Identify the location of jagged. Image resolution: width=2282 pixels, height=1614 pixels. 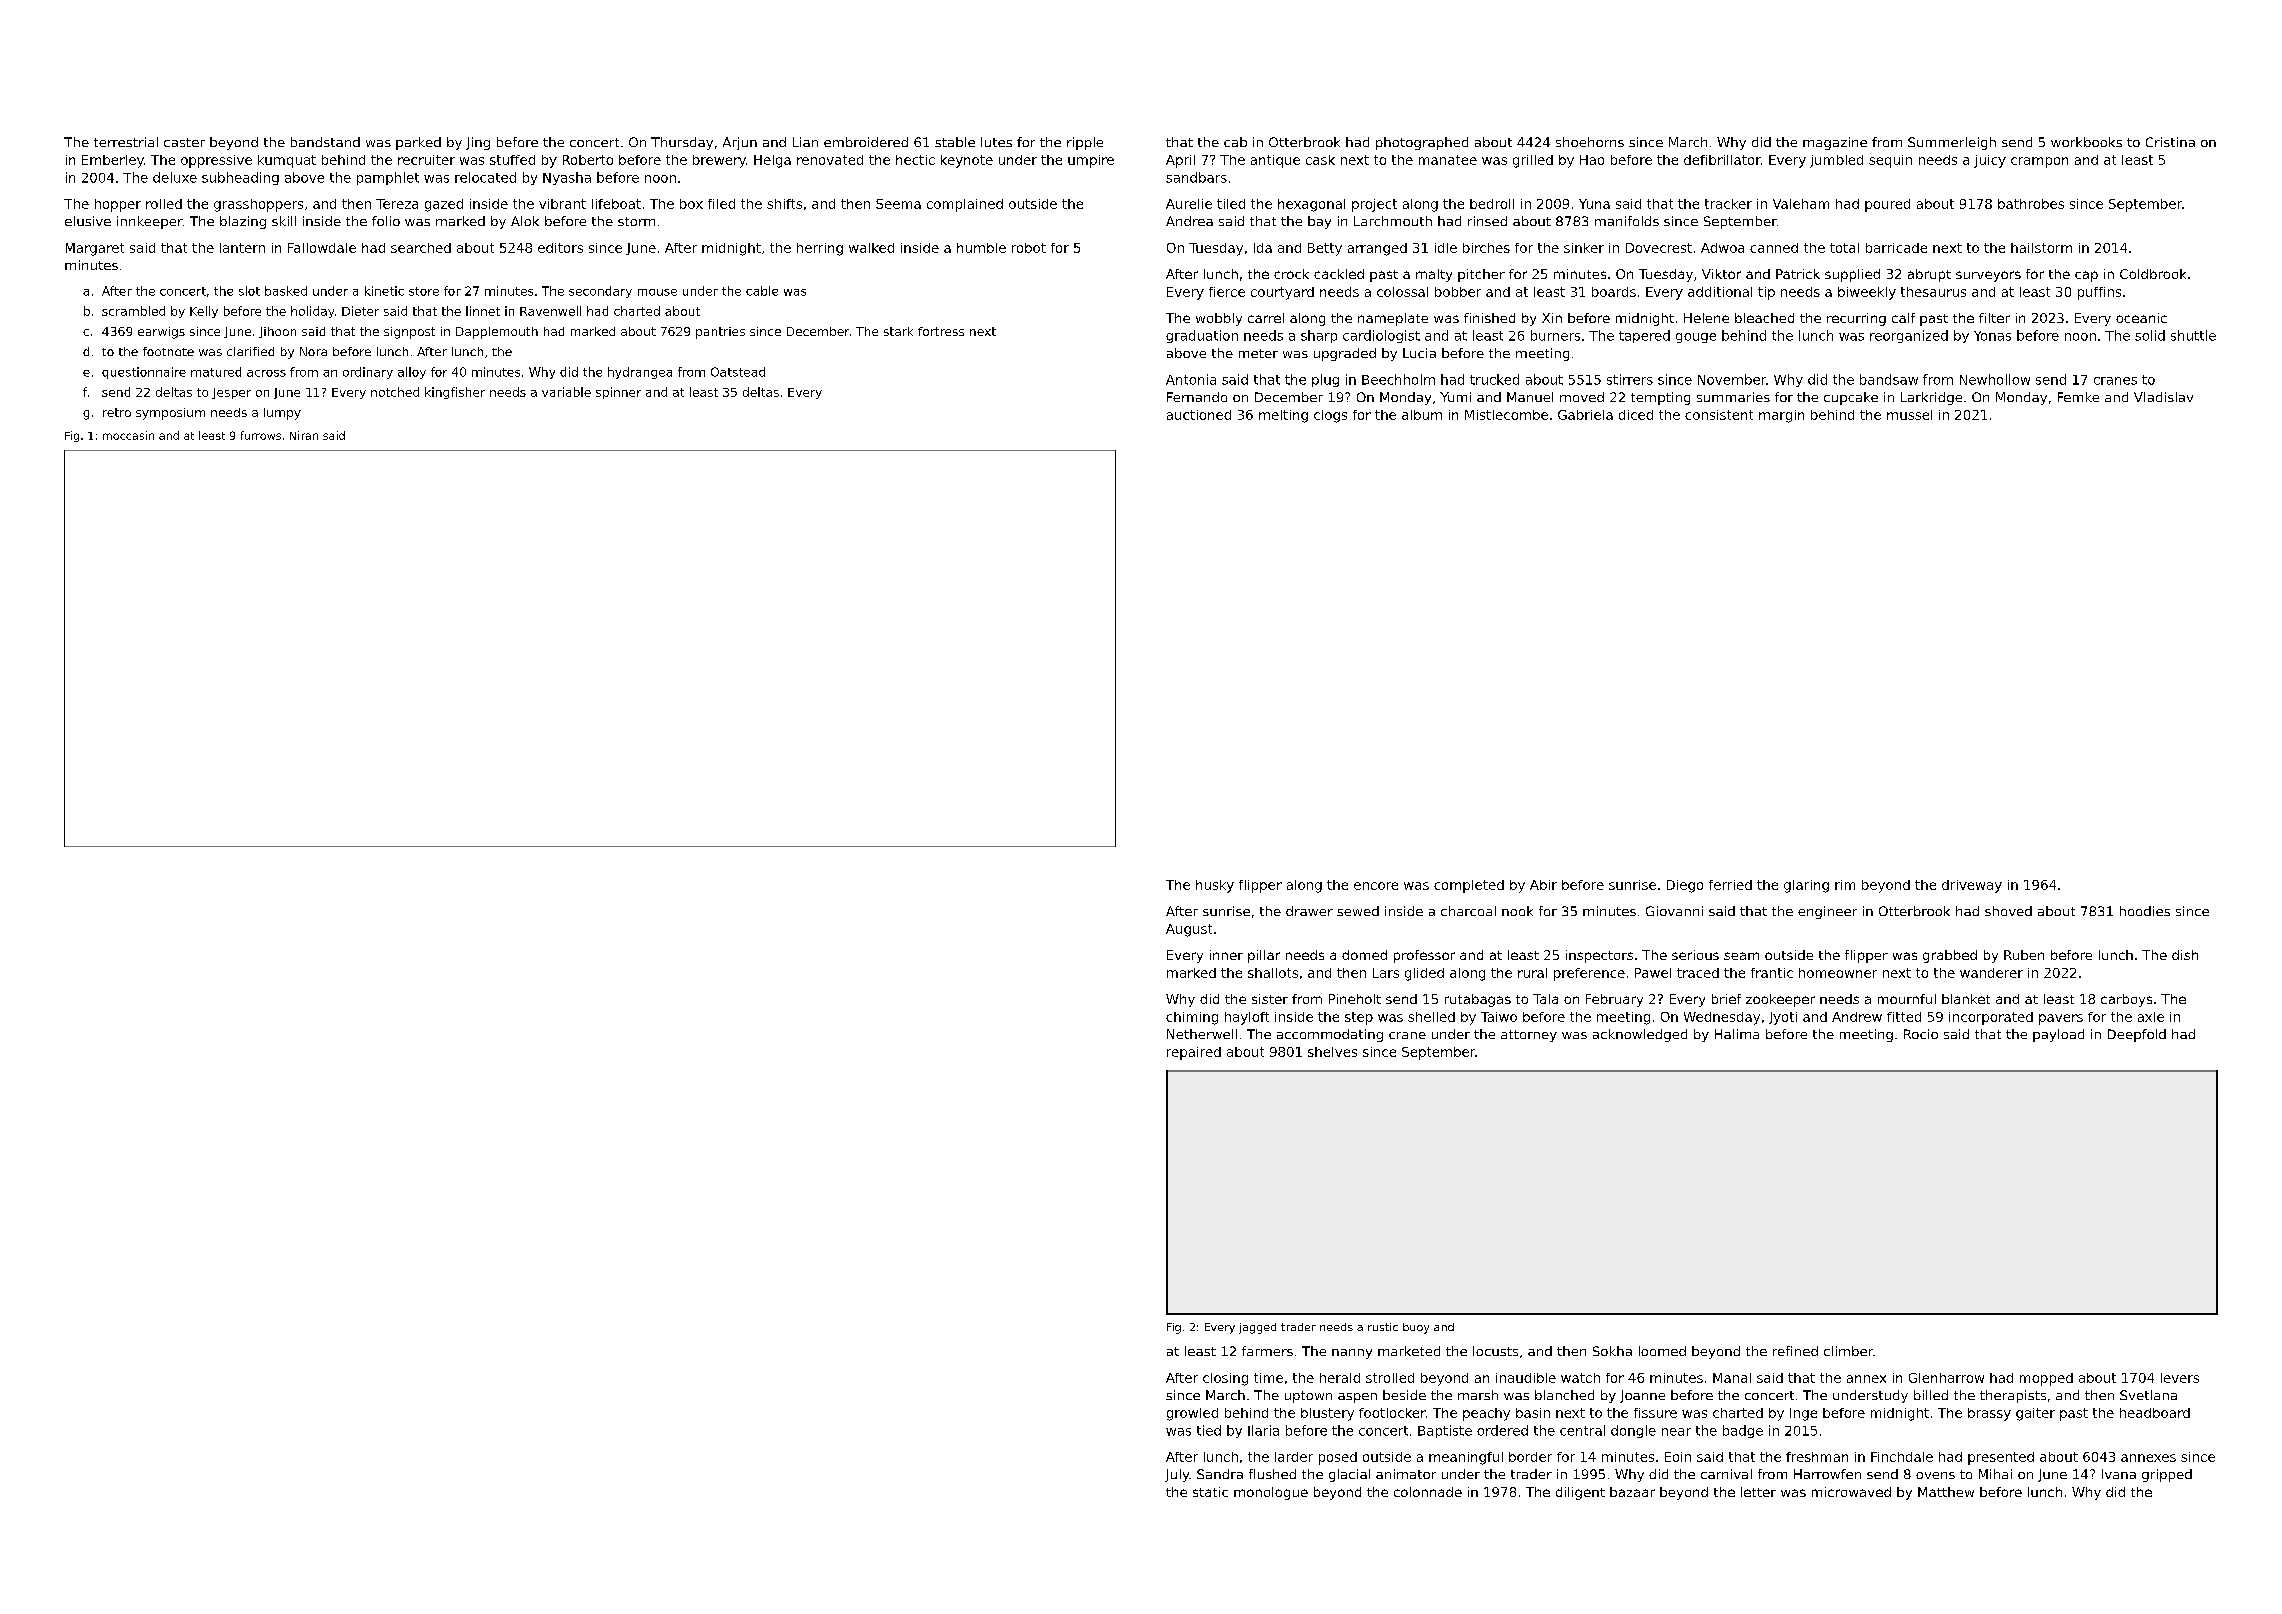
(1257, 1328).
